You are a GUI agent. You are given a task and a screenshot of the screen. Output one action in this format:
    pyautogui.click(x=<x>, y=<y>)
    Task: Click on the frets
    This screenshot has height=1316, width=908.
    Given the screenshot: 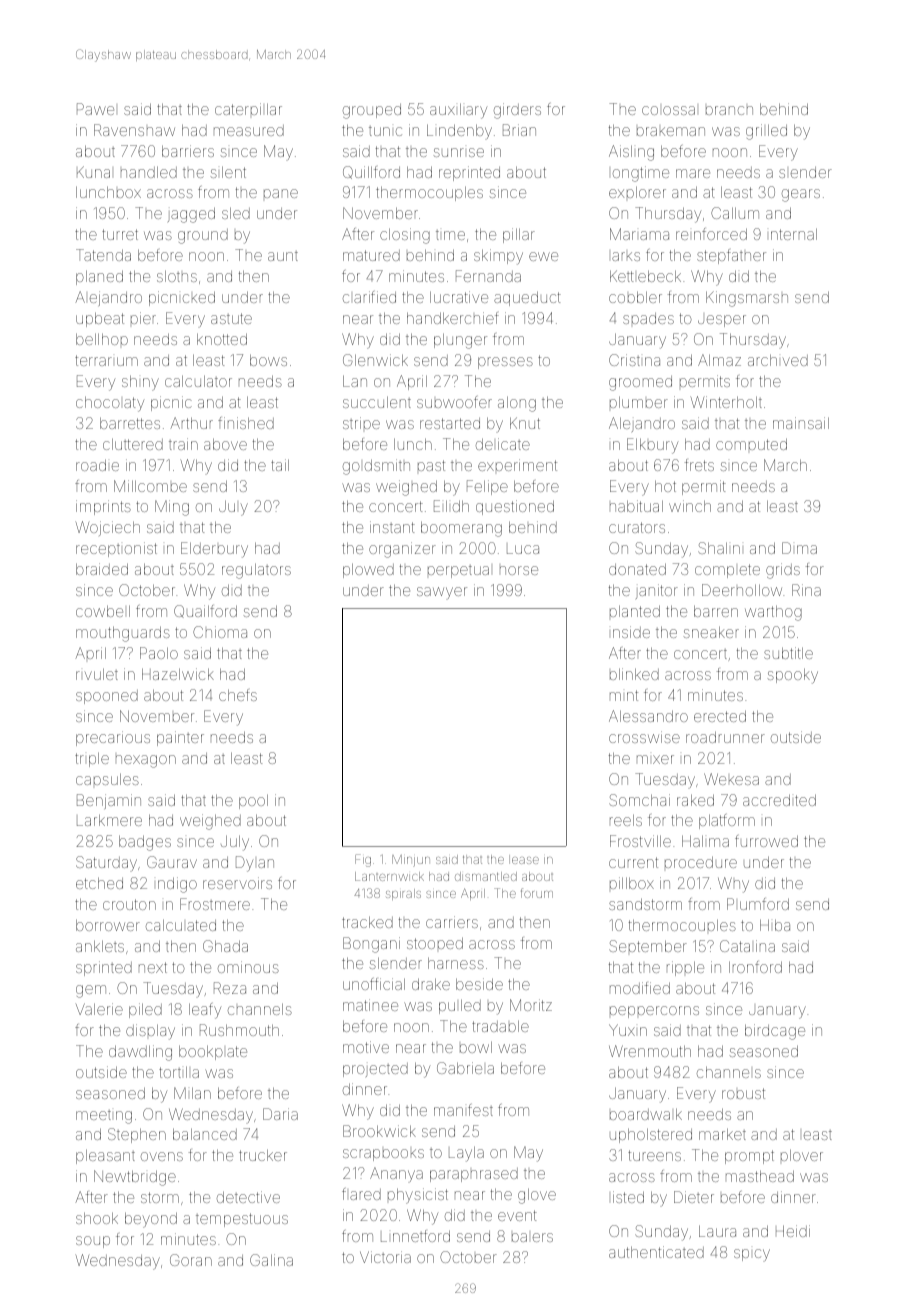 What is the action you would take?
    pyautogui.click(x=699, y=465)
